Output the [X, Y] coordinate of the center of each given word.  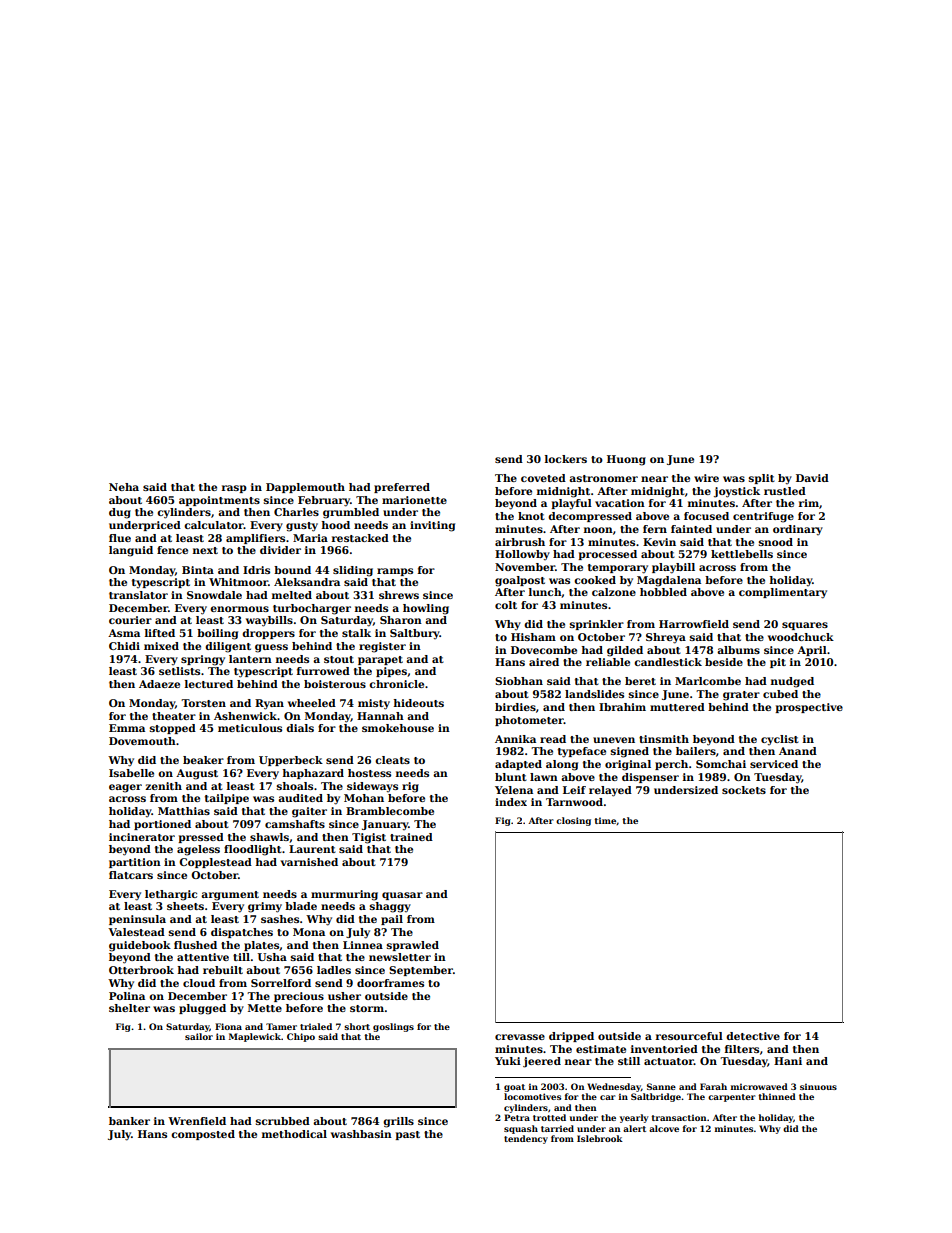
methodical [294, 1134]
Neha [124, 487]
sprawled [413, 946]
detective [753, 1036]
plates [261, 946]
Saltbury [415, 634]
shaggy [390, 907]
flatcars [131, 875]
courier [130, 620]
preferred [402, 488]
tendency [526, 1139]
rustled [785, 491]
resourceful [689, 1036]
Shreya [666, 638]
